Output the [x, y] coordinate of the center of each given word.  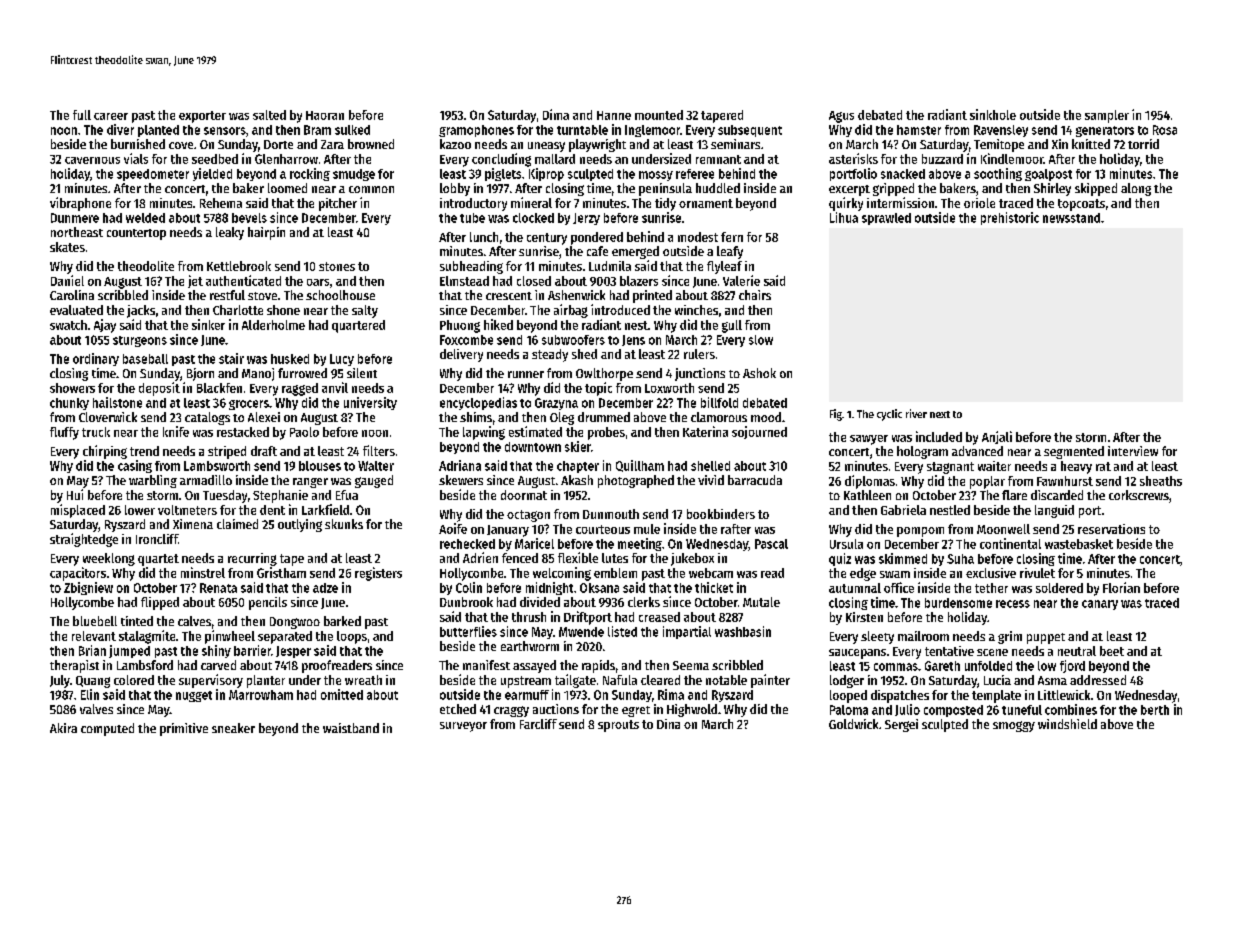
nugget [194, 696]
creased [659, 617]
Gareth [942, 666]
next [940, 414]
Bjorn [200, 374]
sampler [1107, 116]
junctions [700, 374]
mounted [659, 115]
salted [269, 115]
